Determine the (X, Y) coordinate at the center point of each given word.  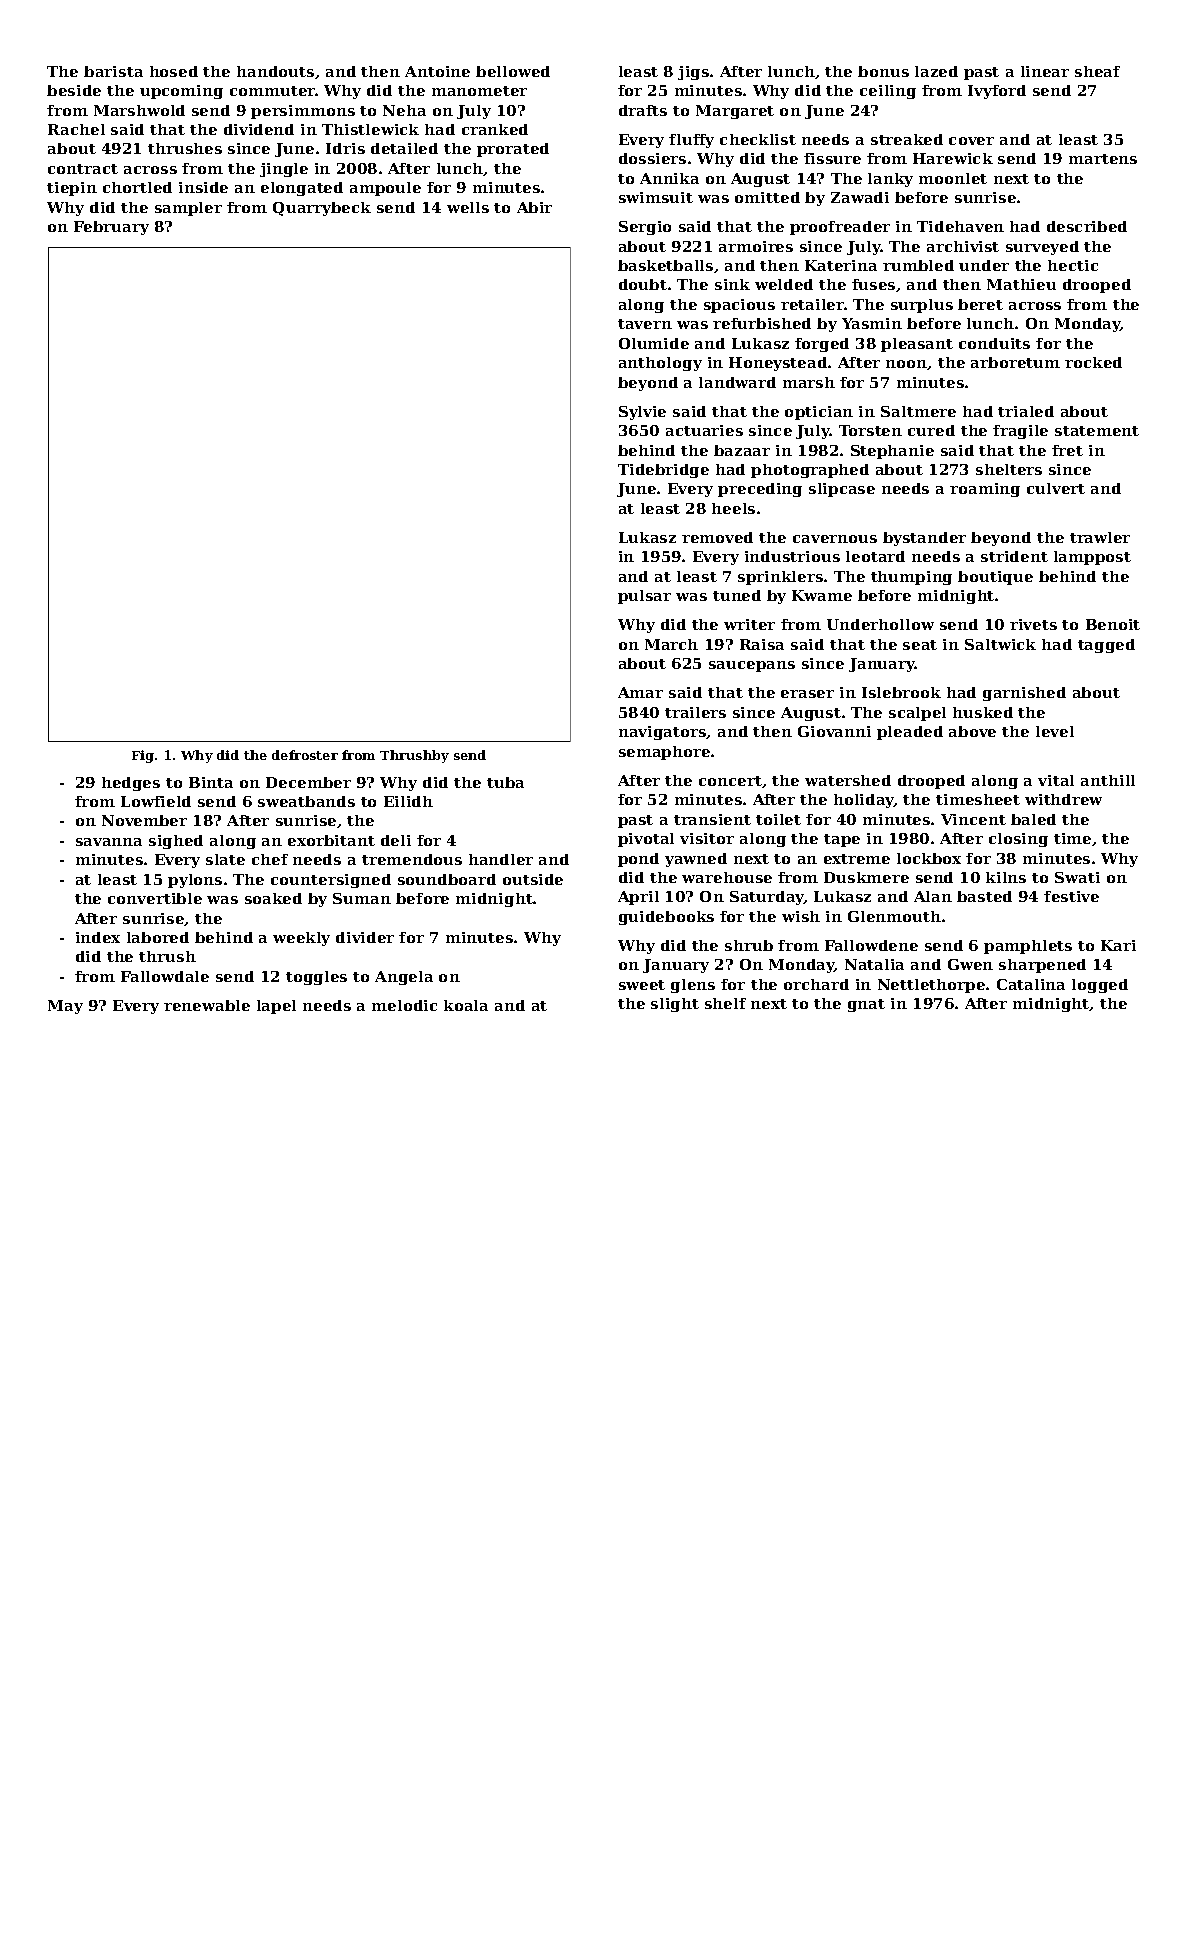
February (111, 228)
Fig (143, 756)
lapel (276, 1007)
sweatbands (306, 801)
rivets (1033, 624)
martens (1103, 159)
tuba (505, 782)
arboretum (1015, 362)
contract (83, 169)
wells (468, 207)
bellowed (513, 71)
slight (675, 1005)
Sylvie (642, 413)
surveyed (1042, 248)
